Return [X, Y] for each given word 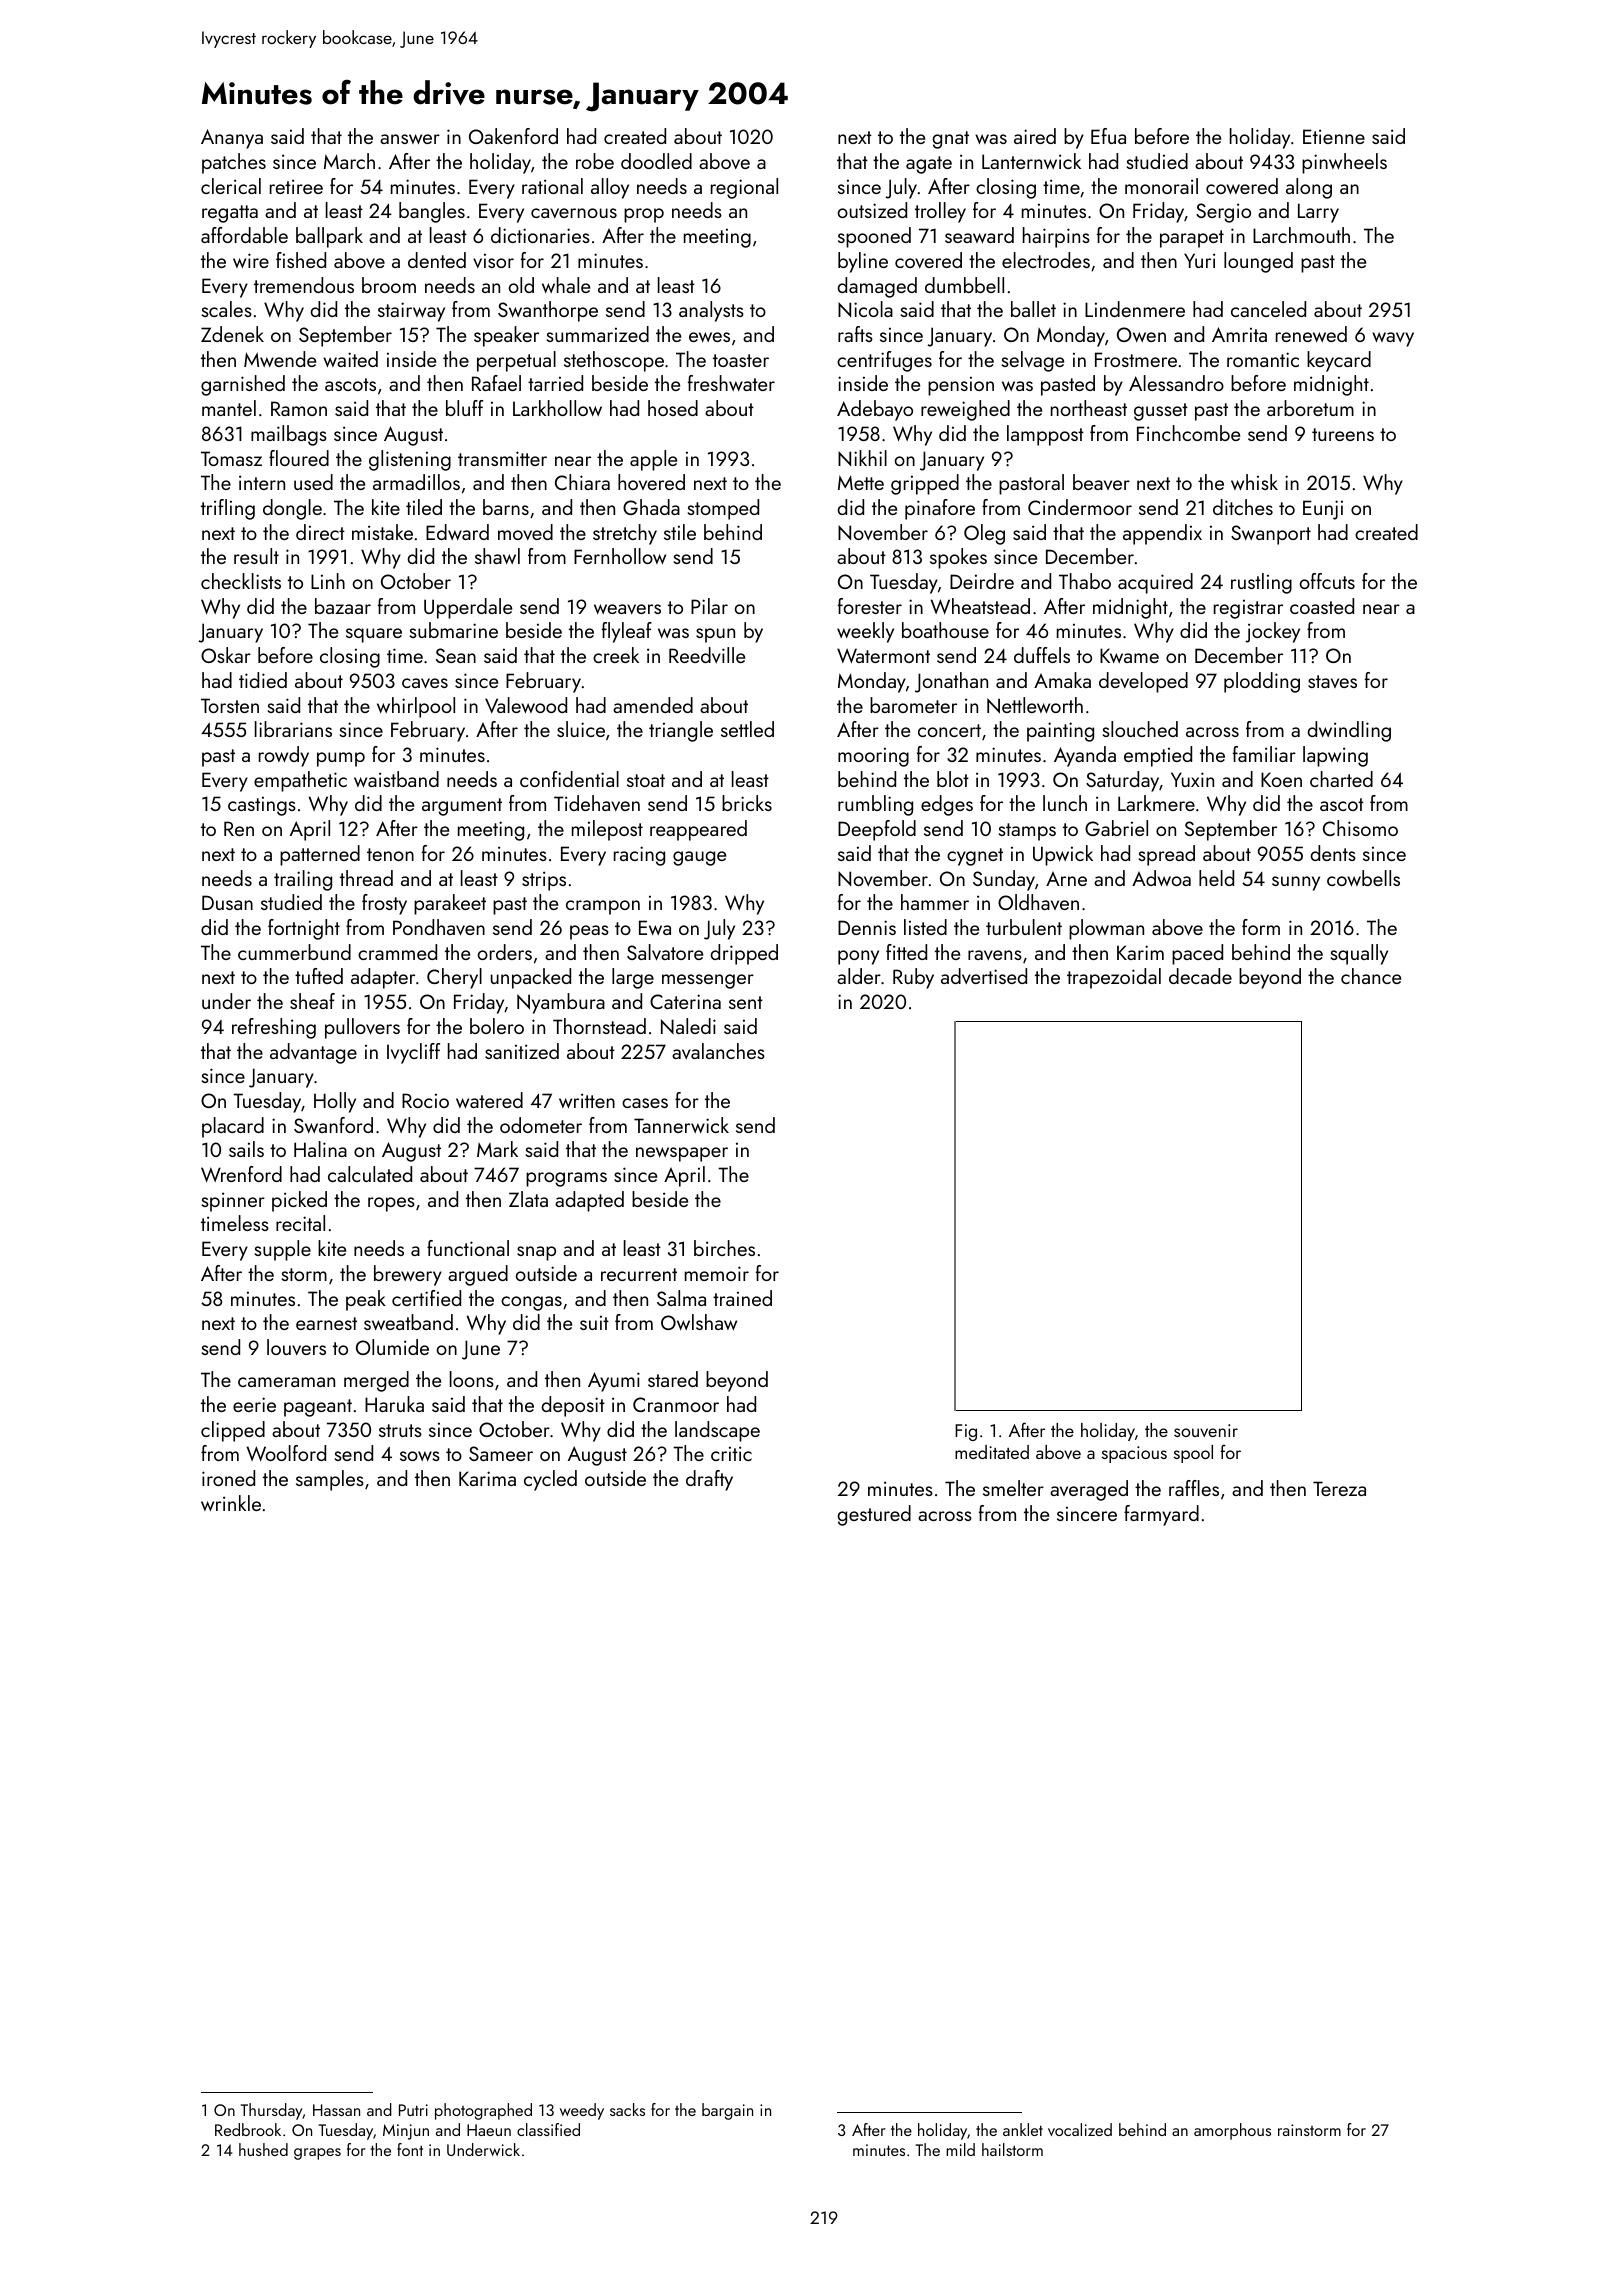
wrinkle [231, 1503]
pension [961, 386]
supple [283, 1250]
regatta [230, 214]
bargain [727, 2111]
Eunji [1323, 510]
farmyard [1161, 1515]
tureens [1343, 434]
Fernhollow [620, 556]
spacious [1134, 1454]
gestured [874, 1515]
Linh [328, 581]
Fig [966, 1432]
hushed [263, 2149]
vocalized [1080, 2129]
